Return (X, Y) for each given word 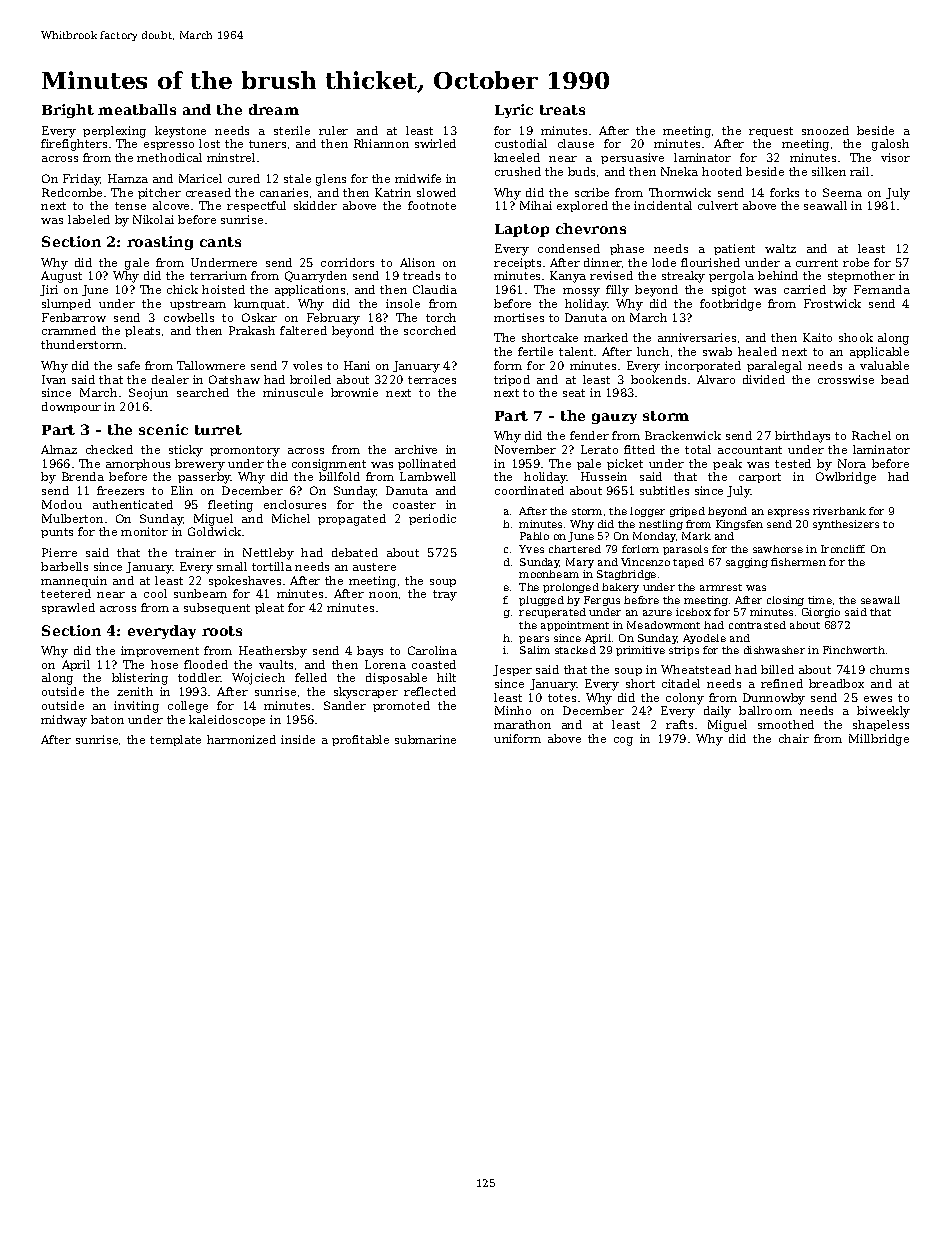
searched (203, 392)
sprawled (68, 608)
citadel (681, 683)
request (771, 132)
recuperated (552, 613)
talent (576, 351)
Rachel (871, 435)
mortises (519, 317)
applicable (879, 352)
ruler (333, 130)
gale (137, 264)
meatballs (137, 109)
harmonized (241, 739)
